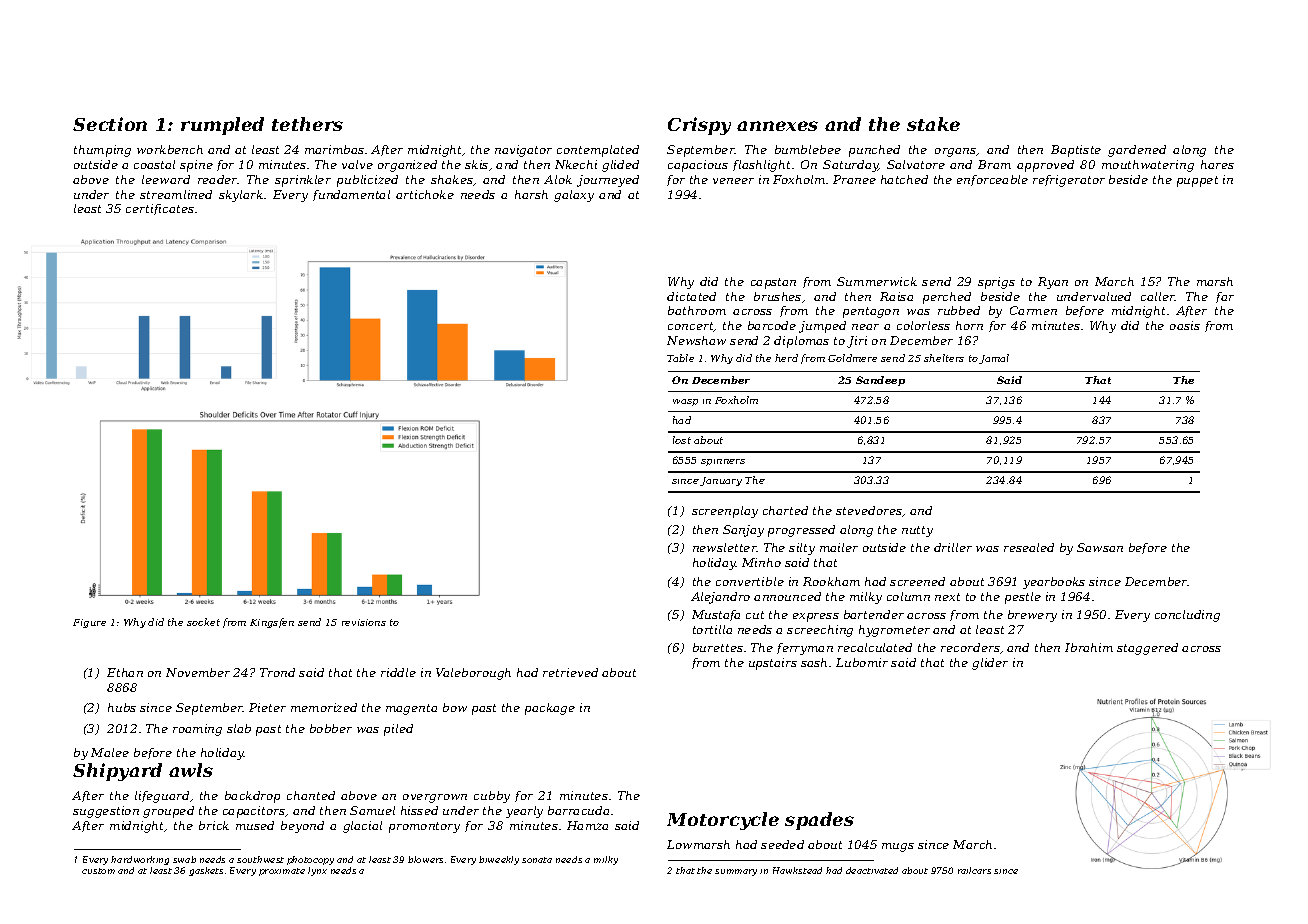 This document has height=924, width=1308. Describe the element at coordinates (239, 728) in the document. I see `slab` at that location.
